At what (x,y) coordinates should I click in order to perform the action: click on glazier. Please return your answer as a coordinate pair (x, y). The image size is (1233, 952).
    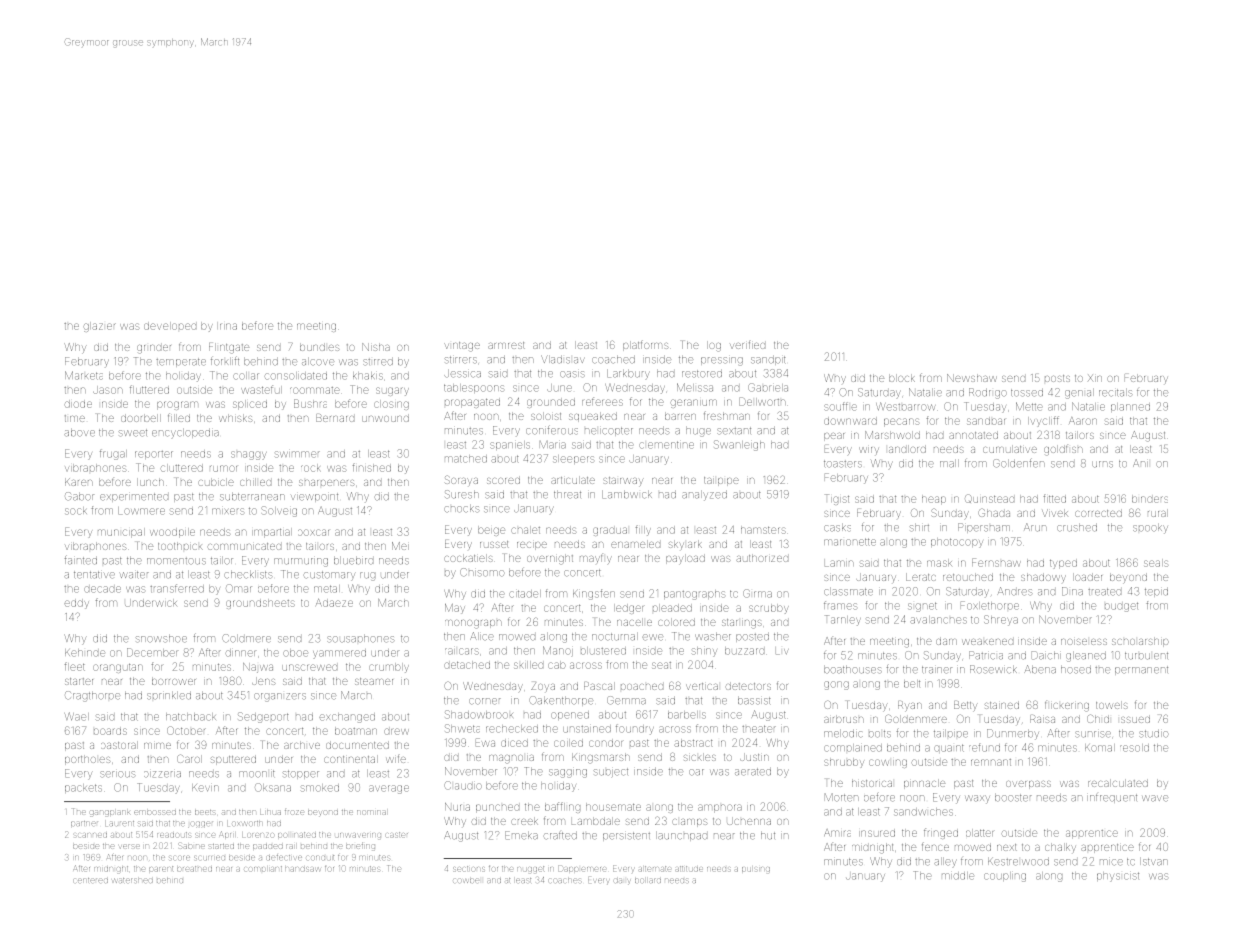
    Looking at the image, I should click on (99, 327).
